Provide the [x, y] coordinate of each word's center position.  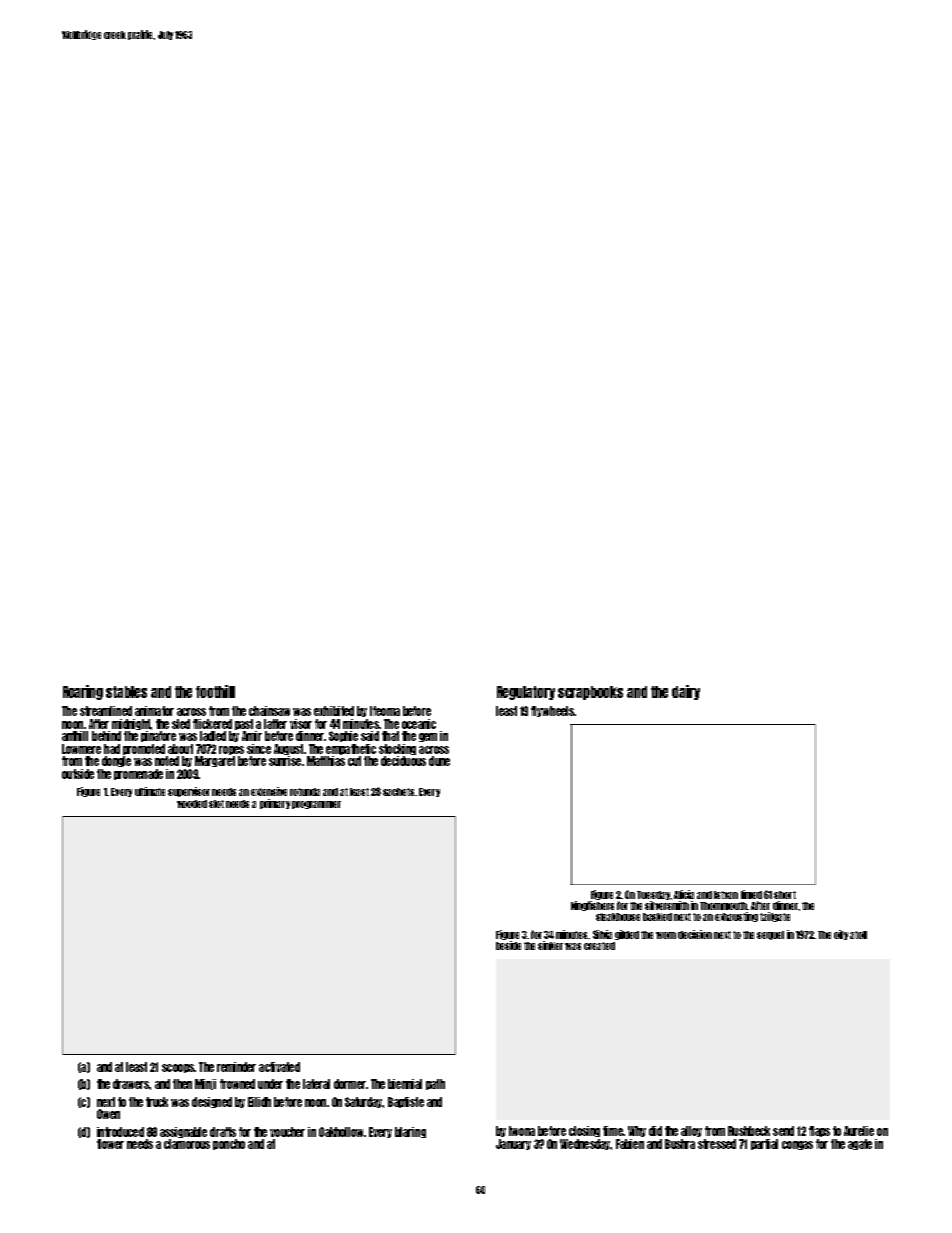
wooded [192, 804]
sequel [770, 935]
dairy [686, 692]
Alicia [684, 894]
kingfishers [592, 906]
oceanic [419, 724]
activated [279, 1067]
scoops [178, 1068]
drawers [131, 1084]
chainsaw [269, 711]
